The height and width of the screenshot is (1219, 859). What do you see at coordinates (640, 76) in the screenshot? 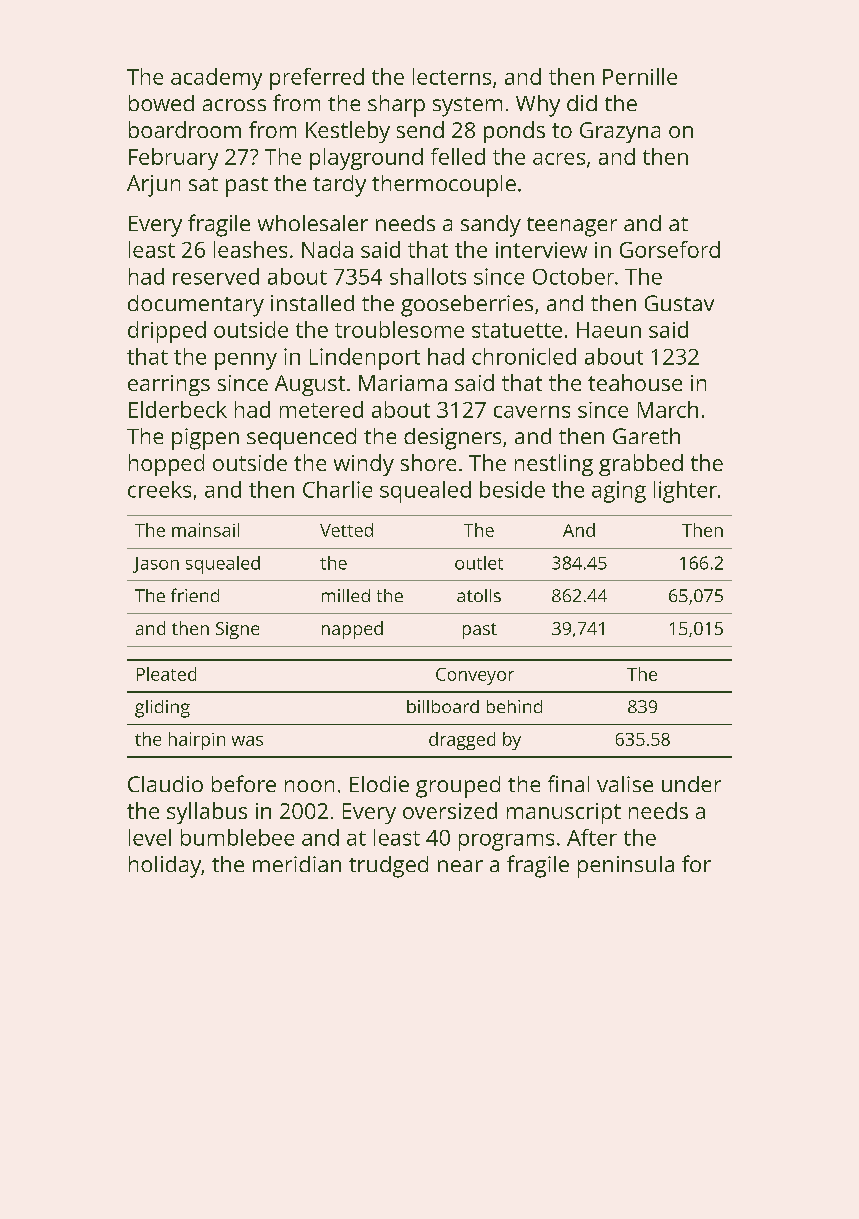
I see `Pernille` at bounding box center [640, 76].
